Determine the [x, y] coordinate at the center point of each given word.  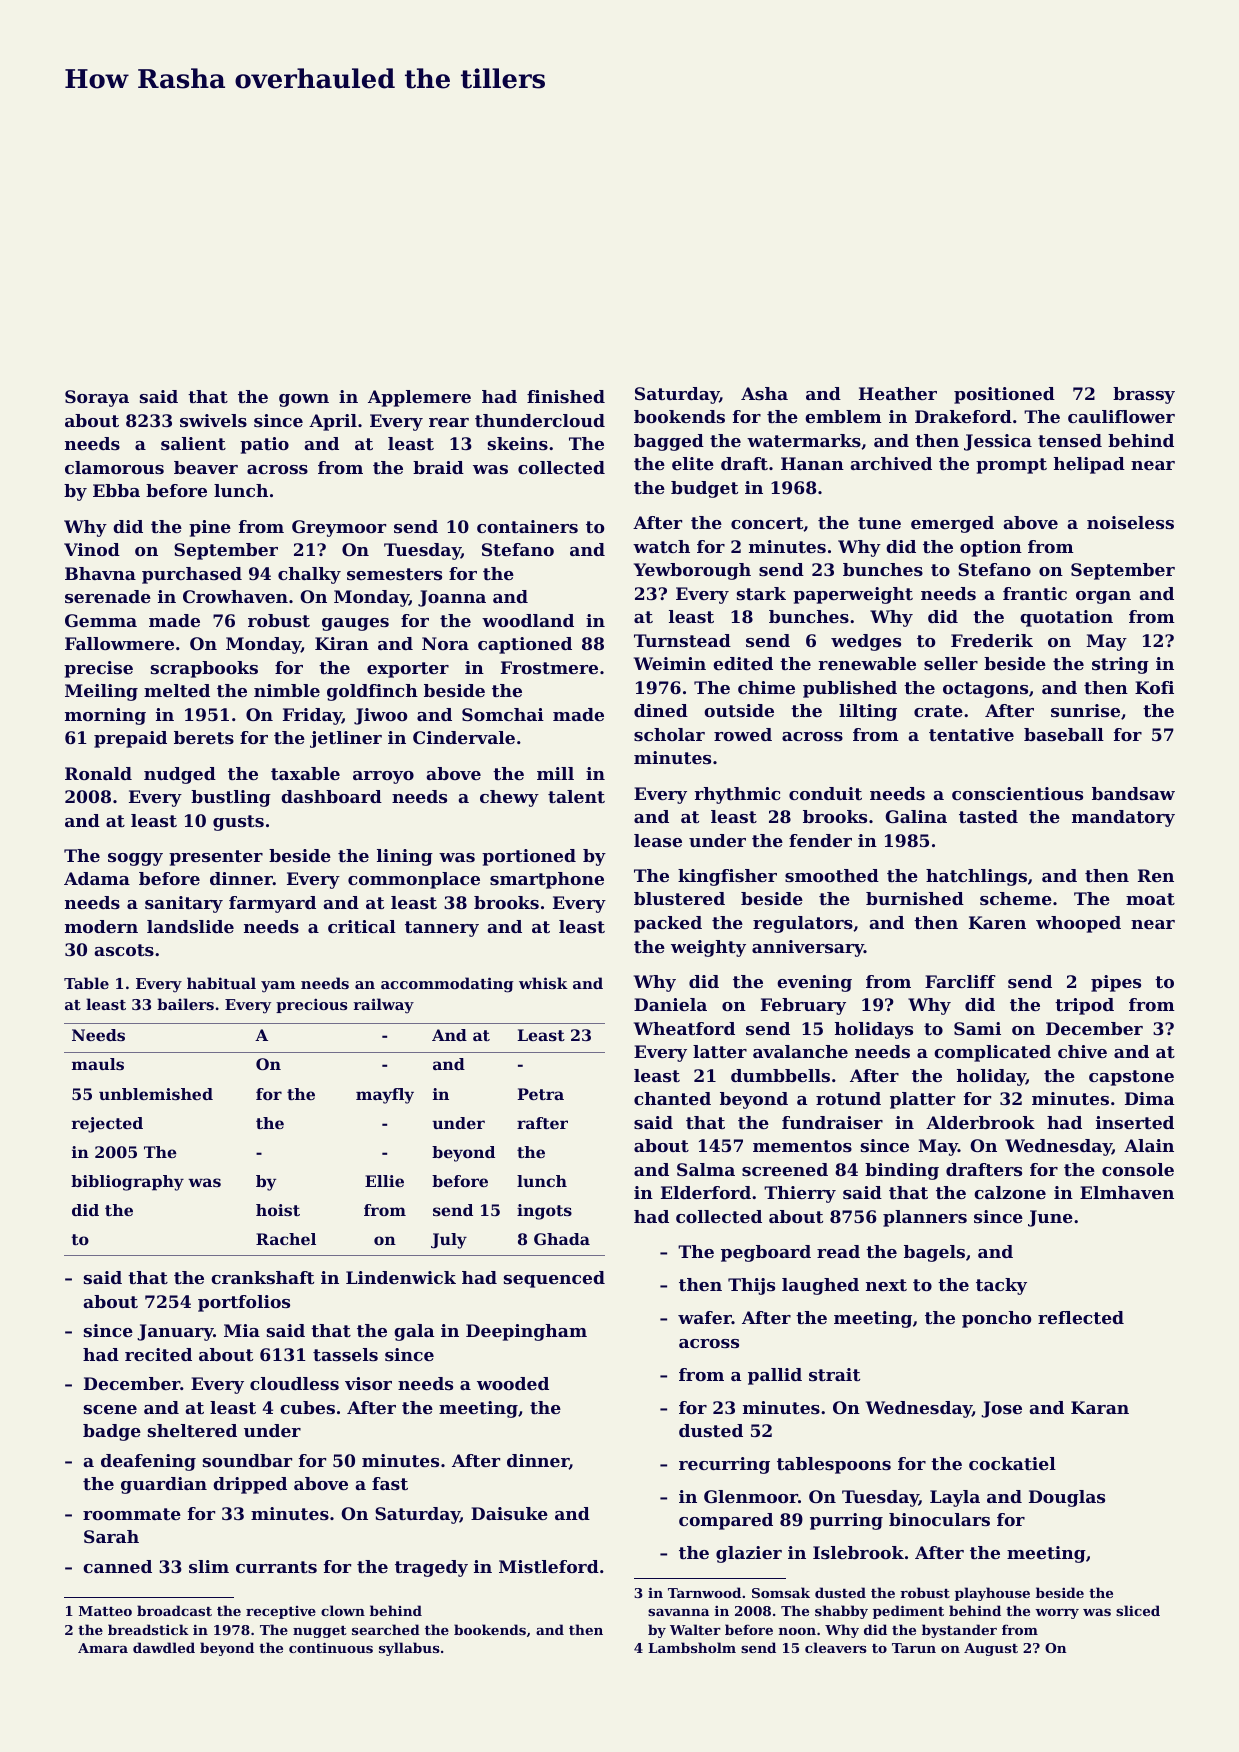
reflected [1081, 1317]
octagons [985, 690]
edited [743, 663]
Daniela [670, 1004]
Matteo [105, 1611]
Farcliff [960, 981]
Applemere [419, 398]
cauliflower [1121, 416]
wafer [705, 1317]
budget [704, 489]
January [175, 1332]
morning [105, 716]
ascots [124, 950]
